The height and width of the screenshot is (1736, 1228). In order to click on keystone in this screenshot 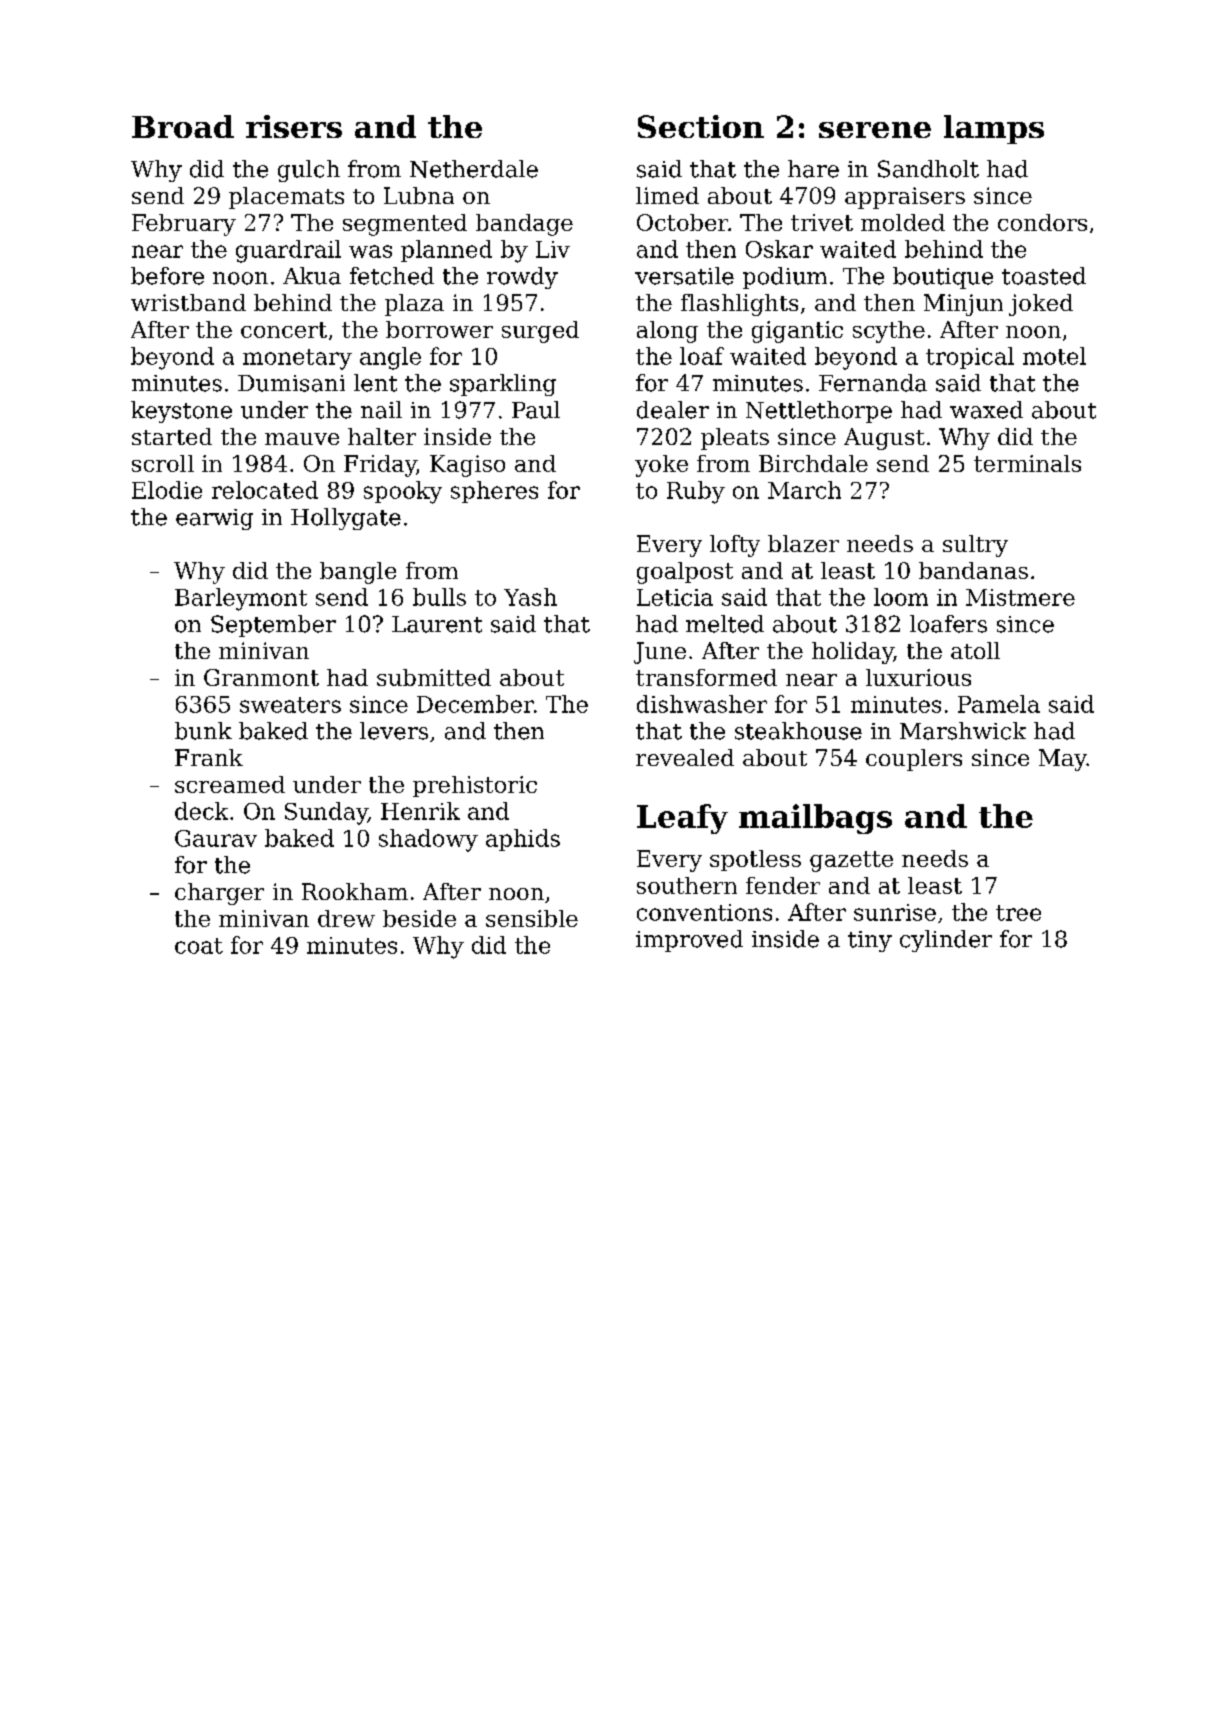, I will do `click(181, 412)`.
